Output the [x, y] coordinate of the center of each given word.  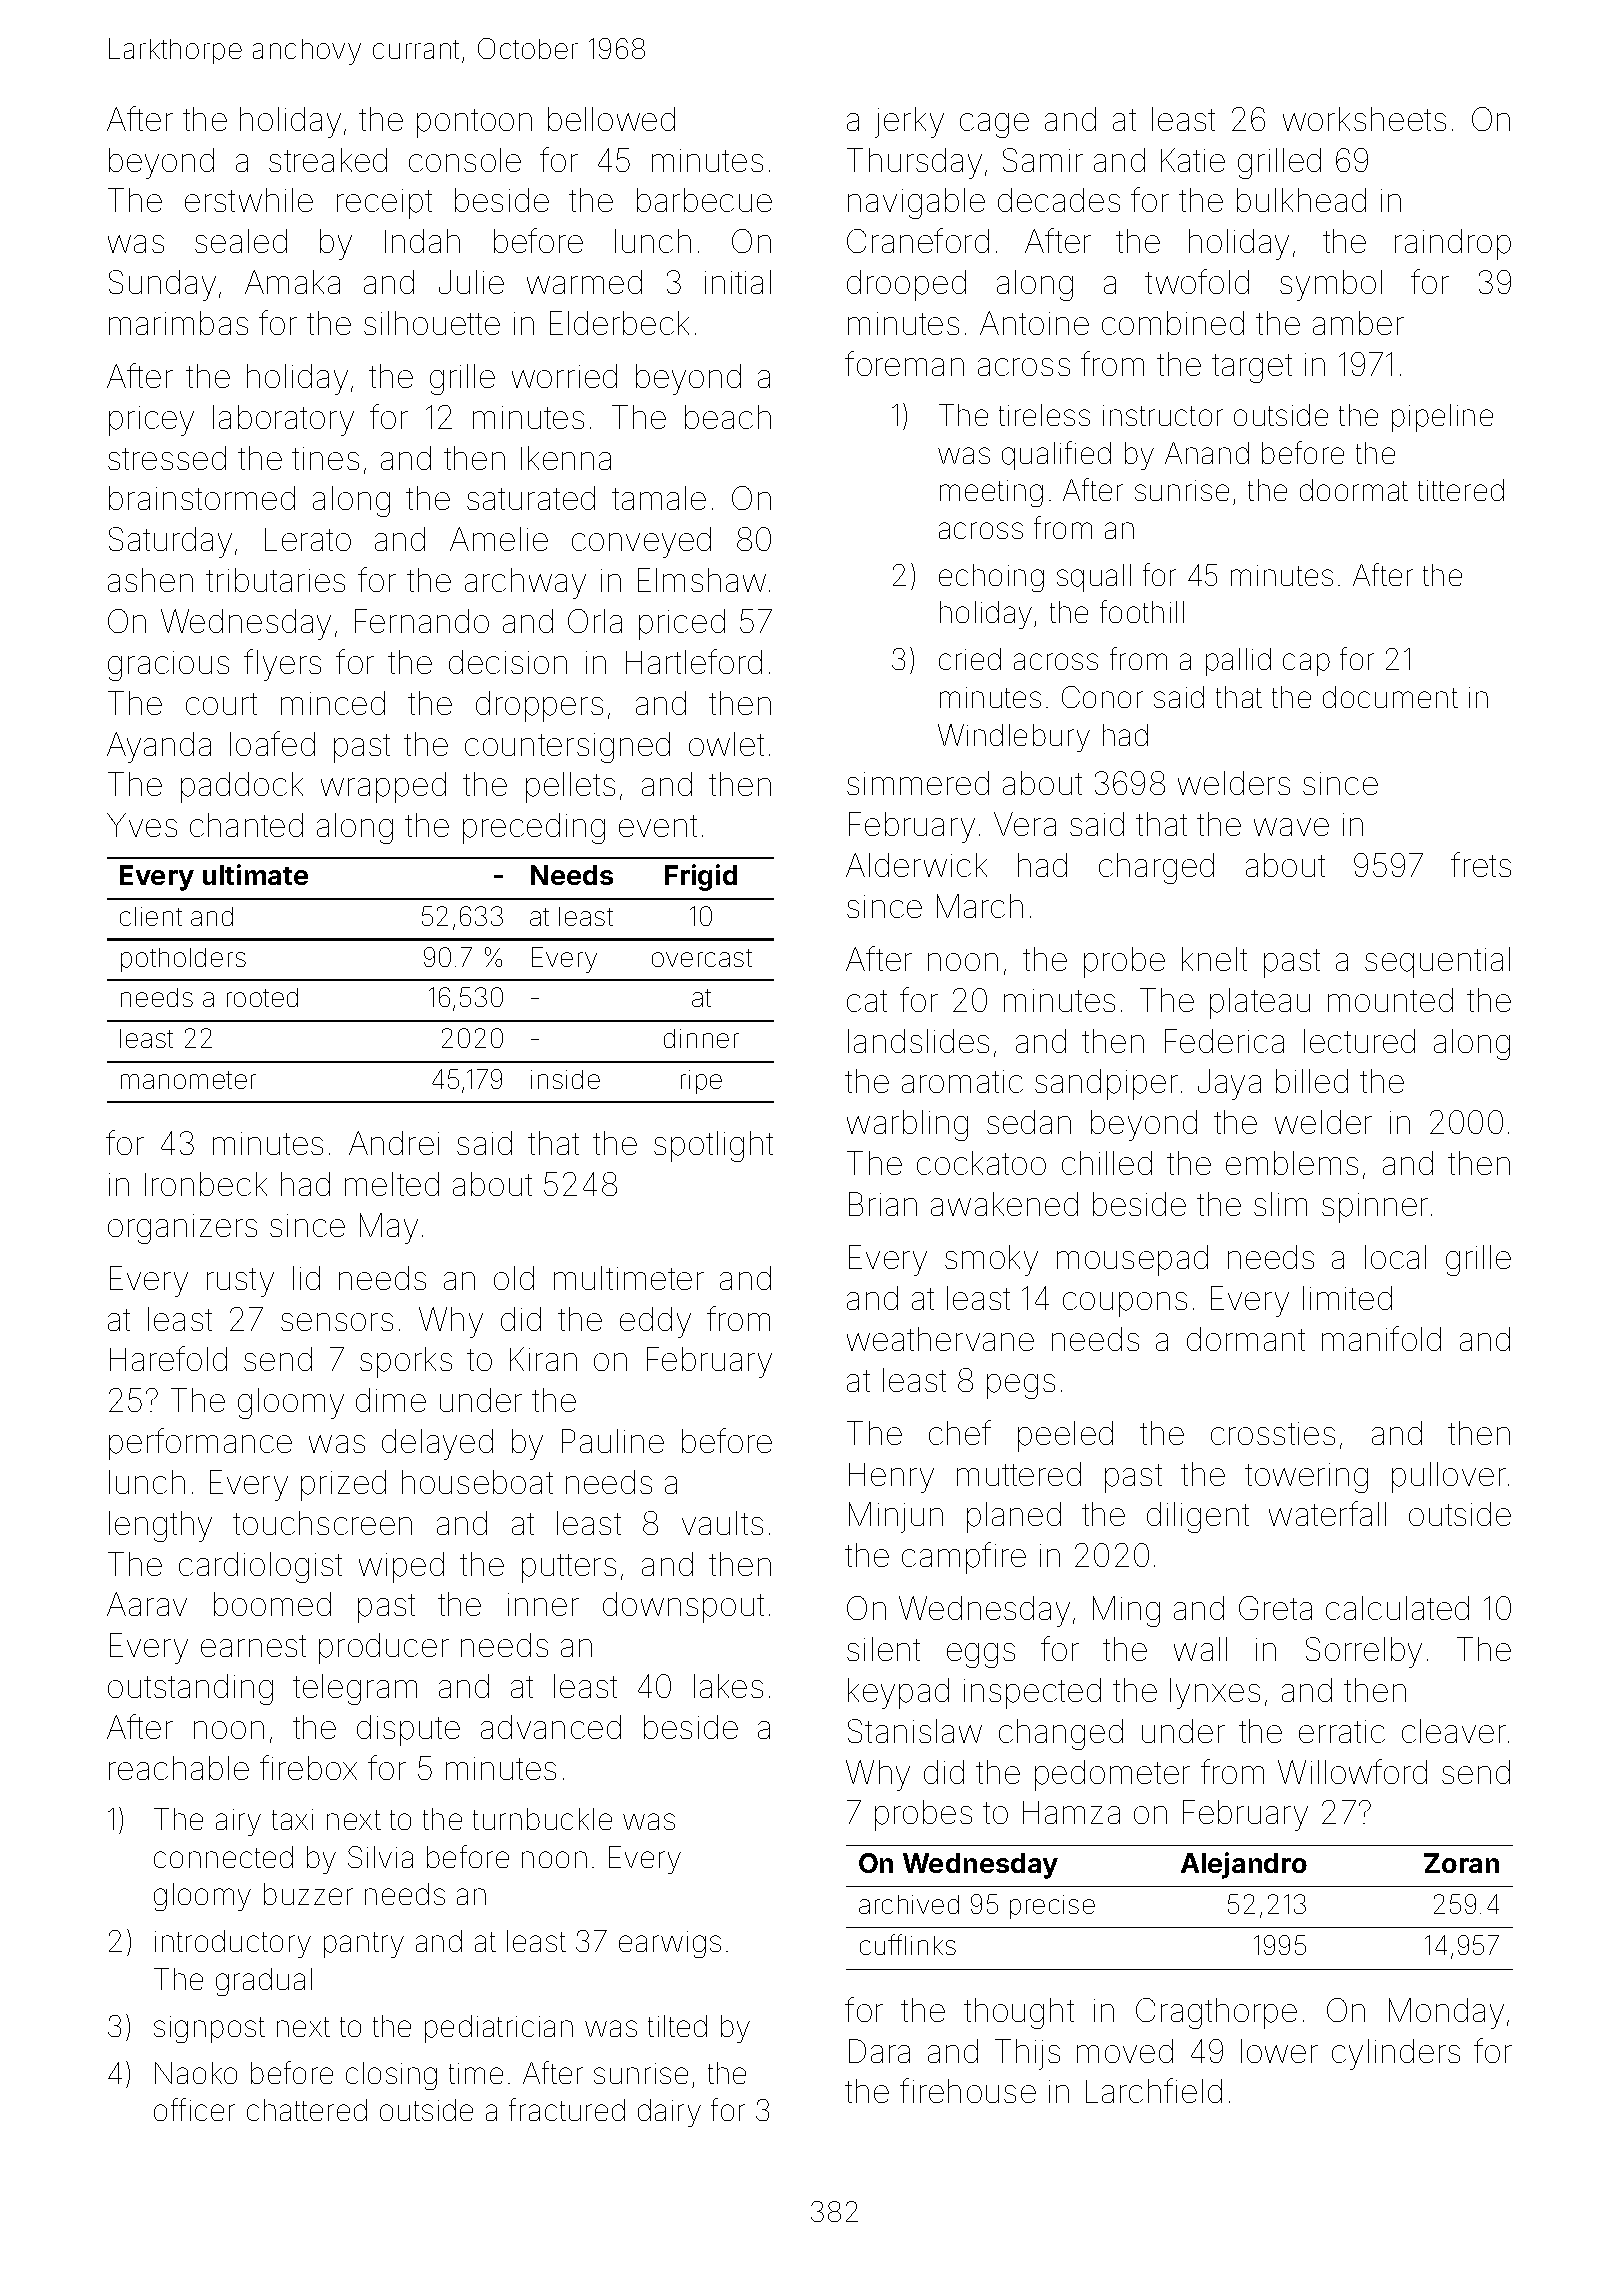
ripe [701, 1082]
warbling [907, 1125]
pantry [364, 1945]
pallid [1238, 662]
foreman [904, 363]
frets [1481, 864]
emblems [1292, 1163]
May [389, 1228]
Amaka [292, 282]
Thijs [1027, 2054]
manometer [188, 1080]
